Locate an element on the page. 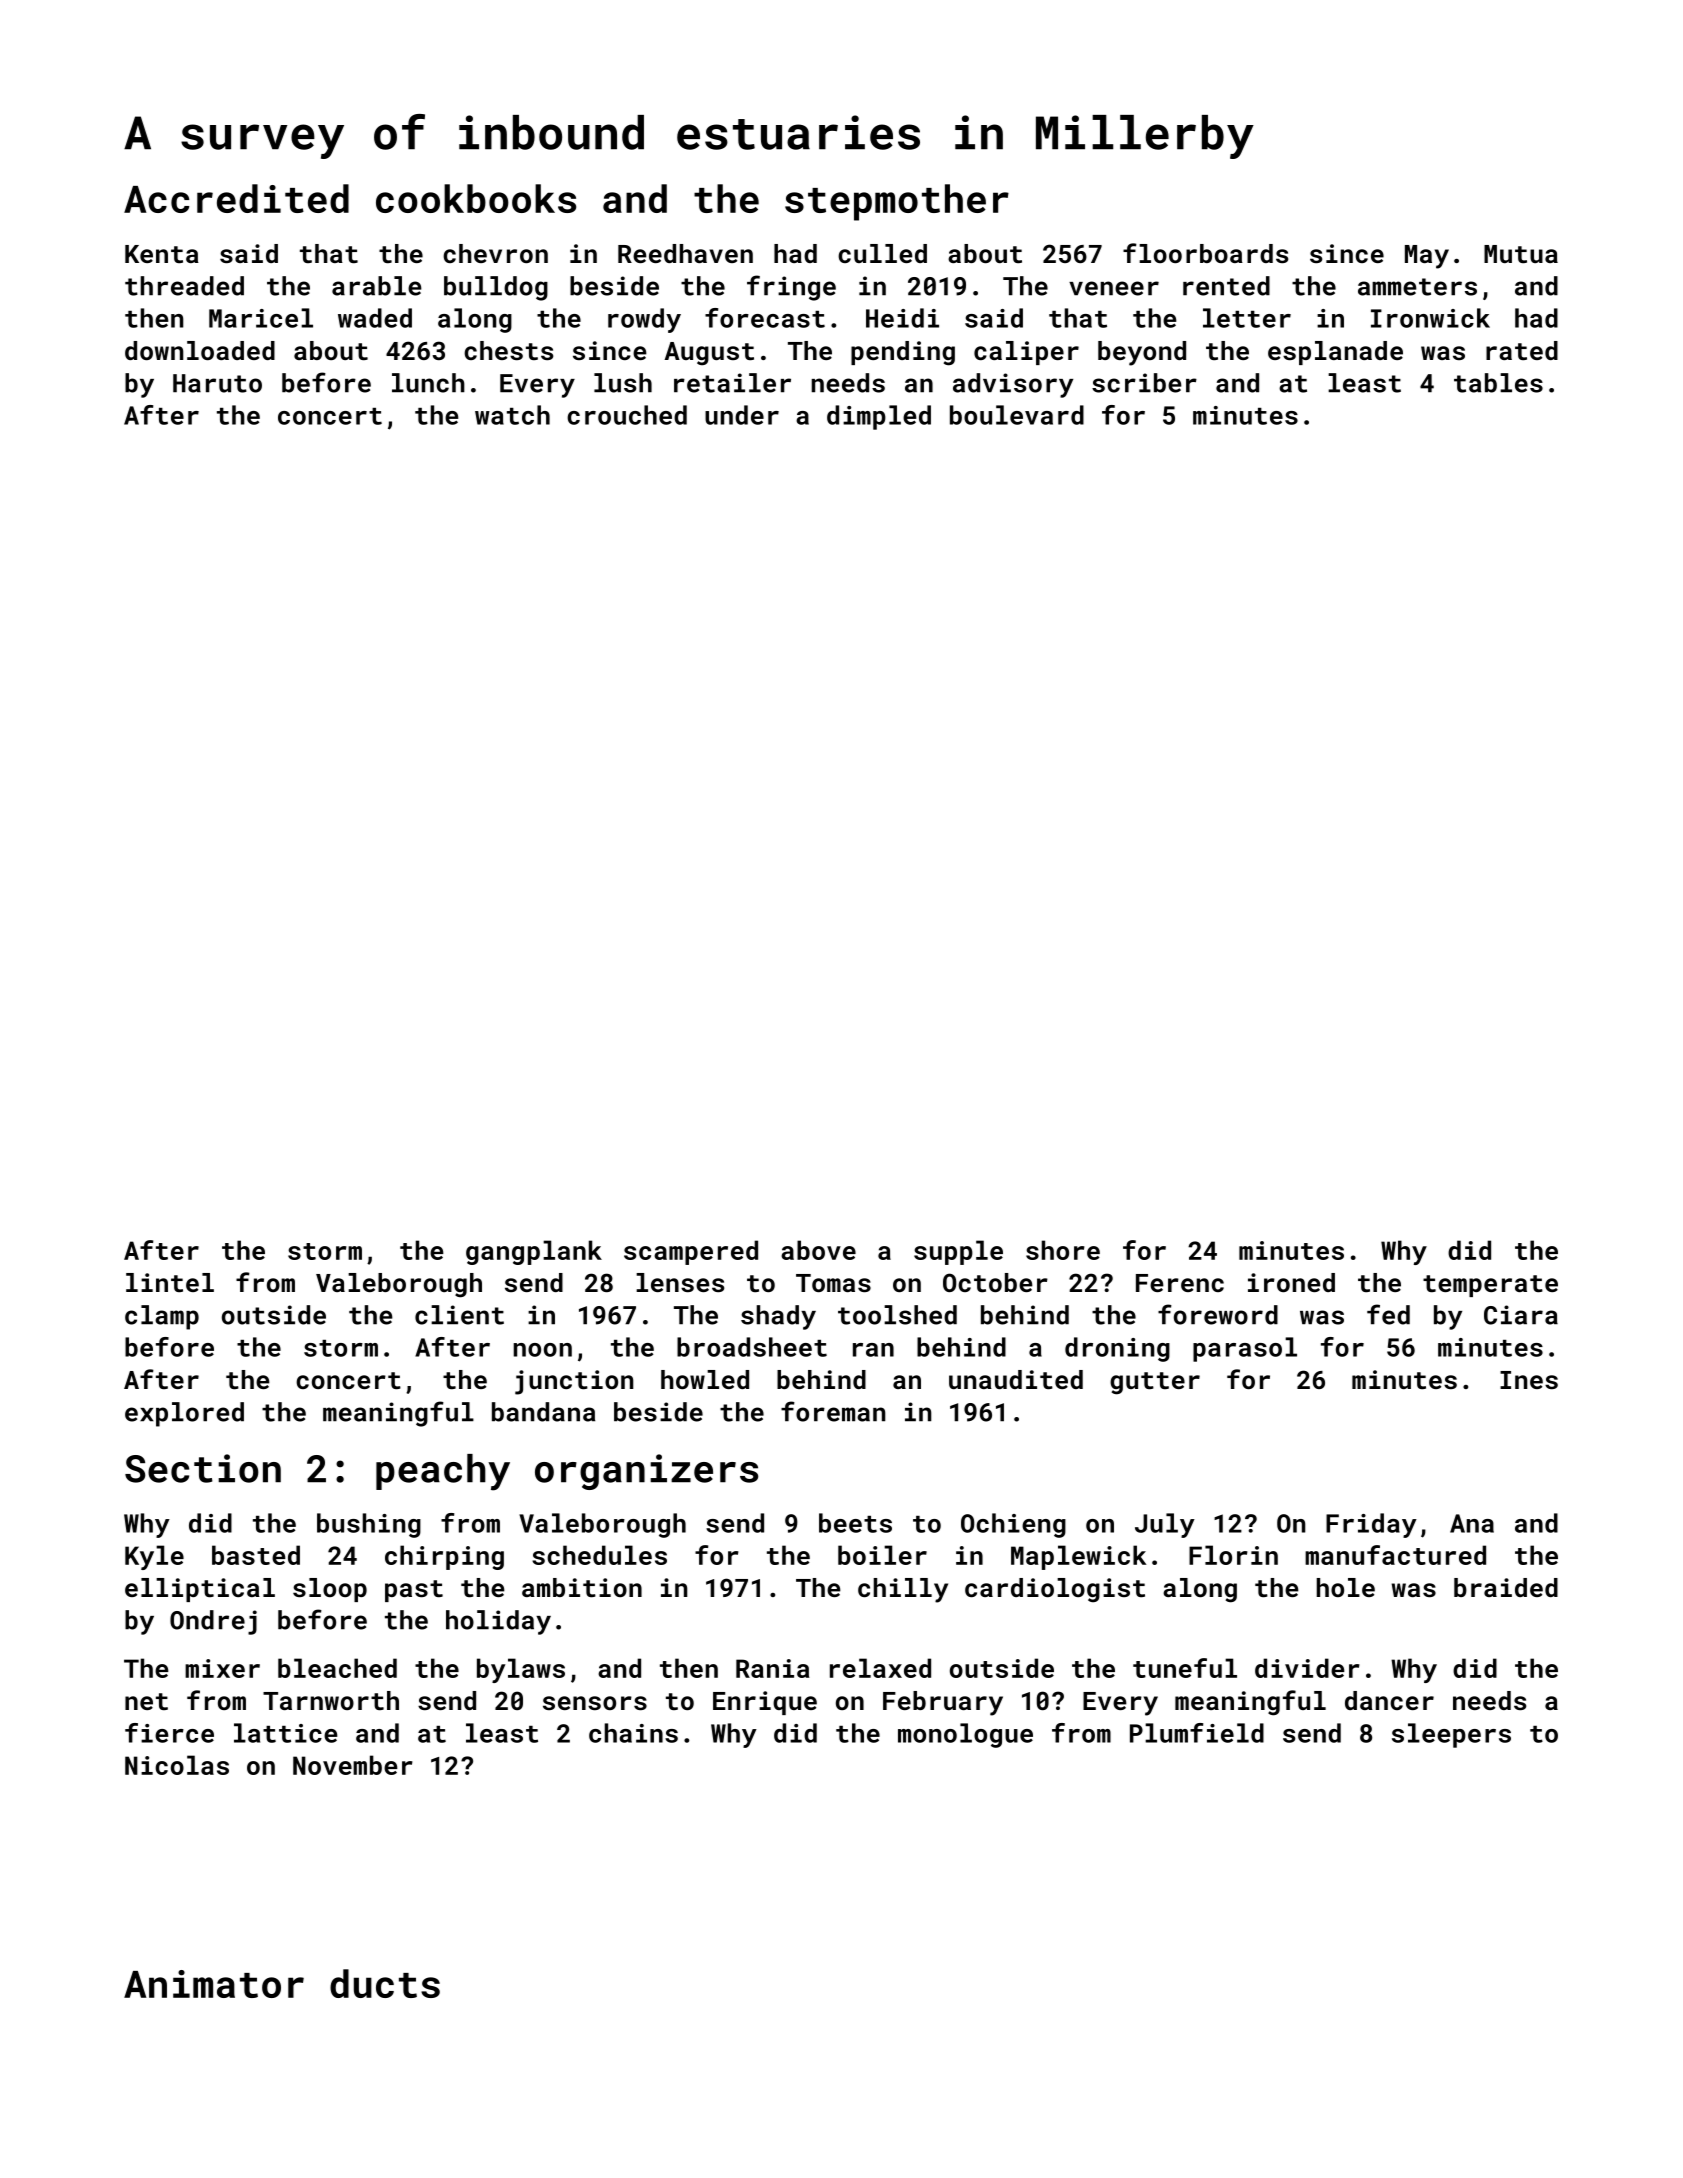 Image resolution: width=1683 pixels, height=2178 pixels. Animator is located at coordinates (214, 1984).
